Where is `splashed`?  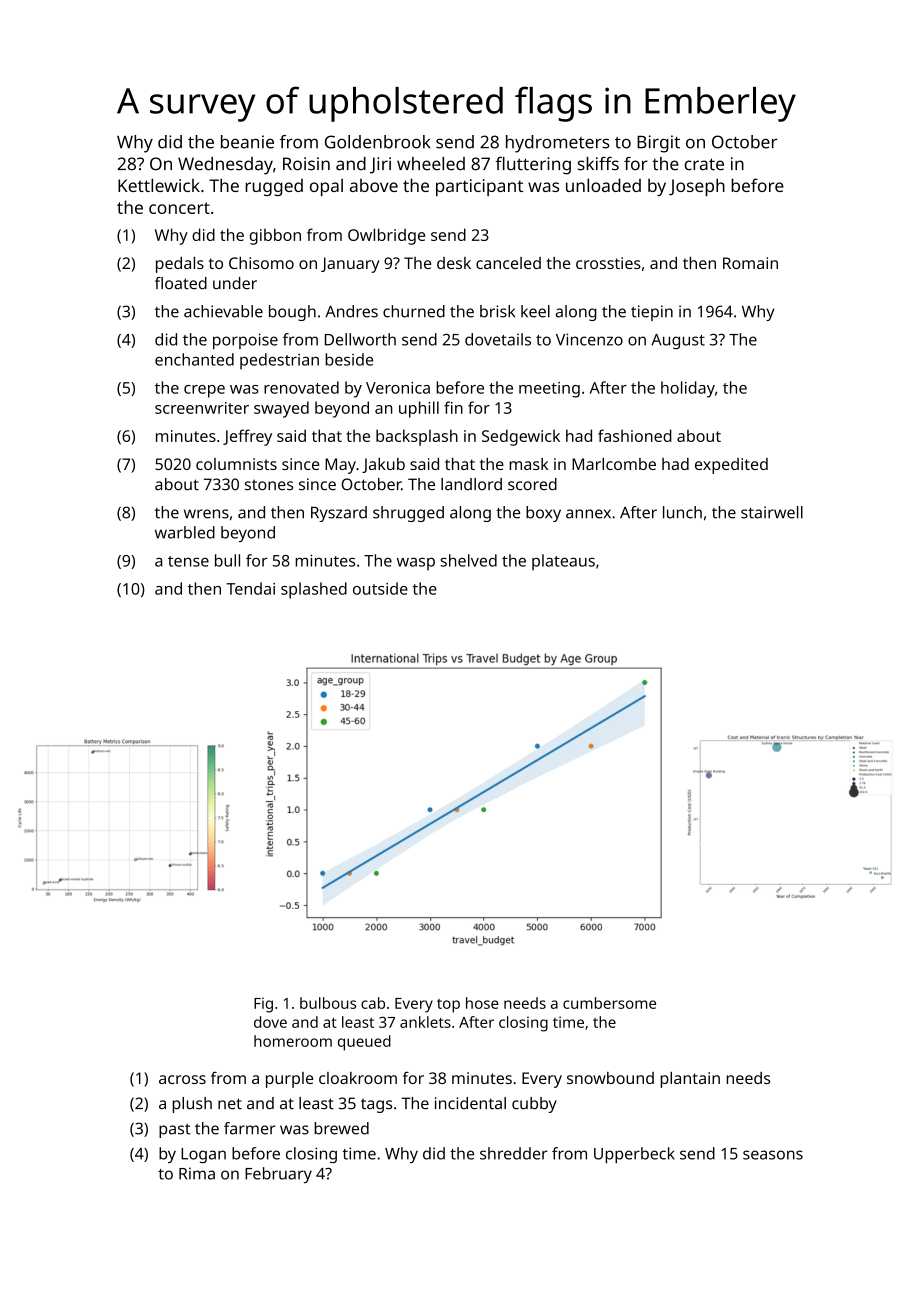
splashed is located at coordinates (314, 590).
